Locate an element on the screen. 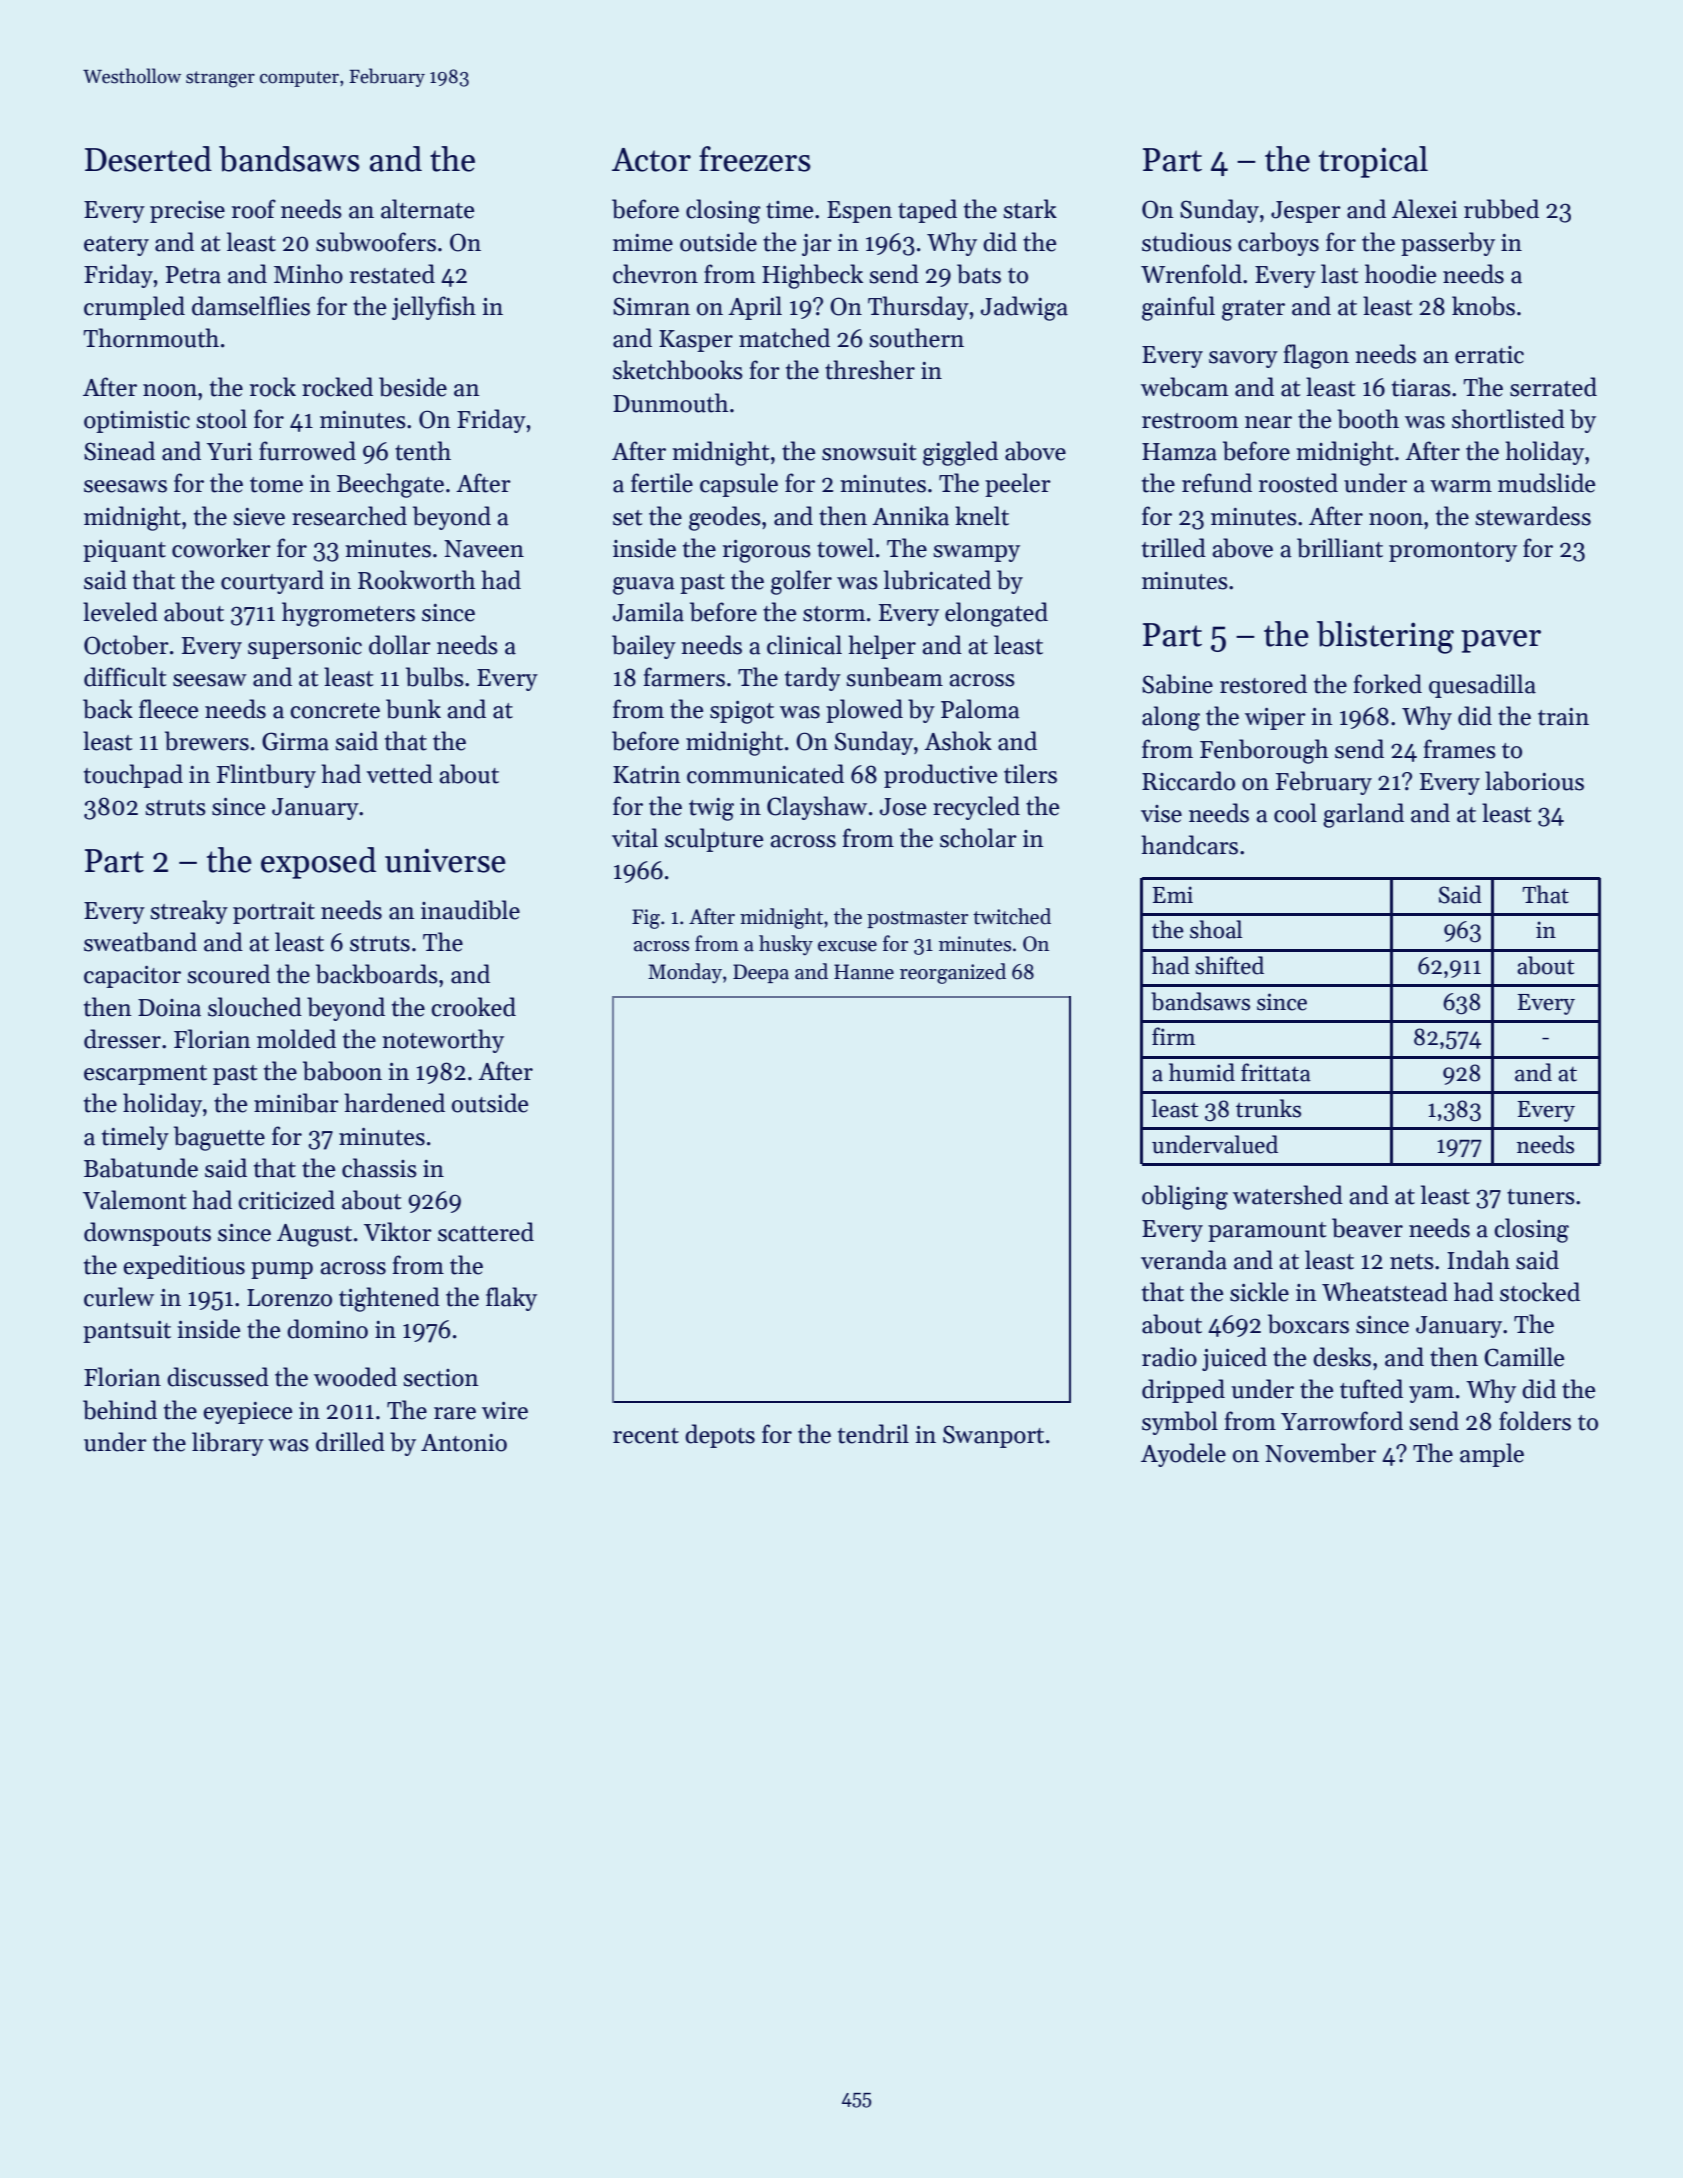  Actor is located at coordinates (651, 160).
